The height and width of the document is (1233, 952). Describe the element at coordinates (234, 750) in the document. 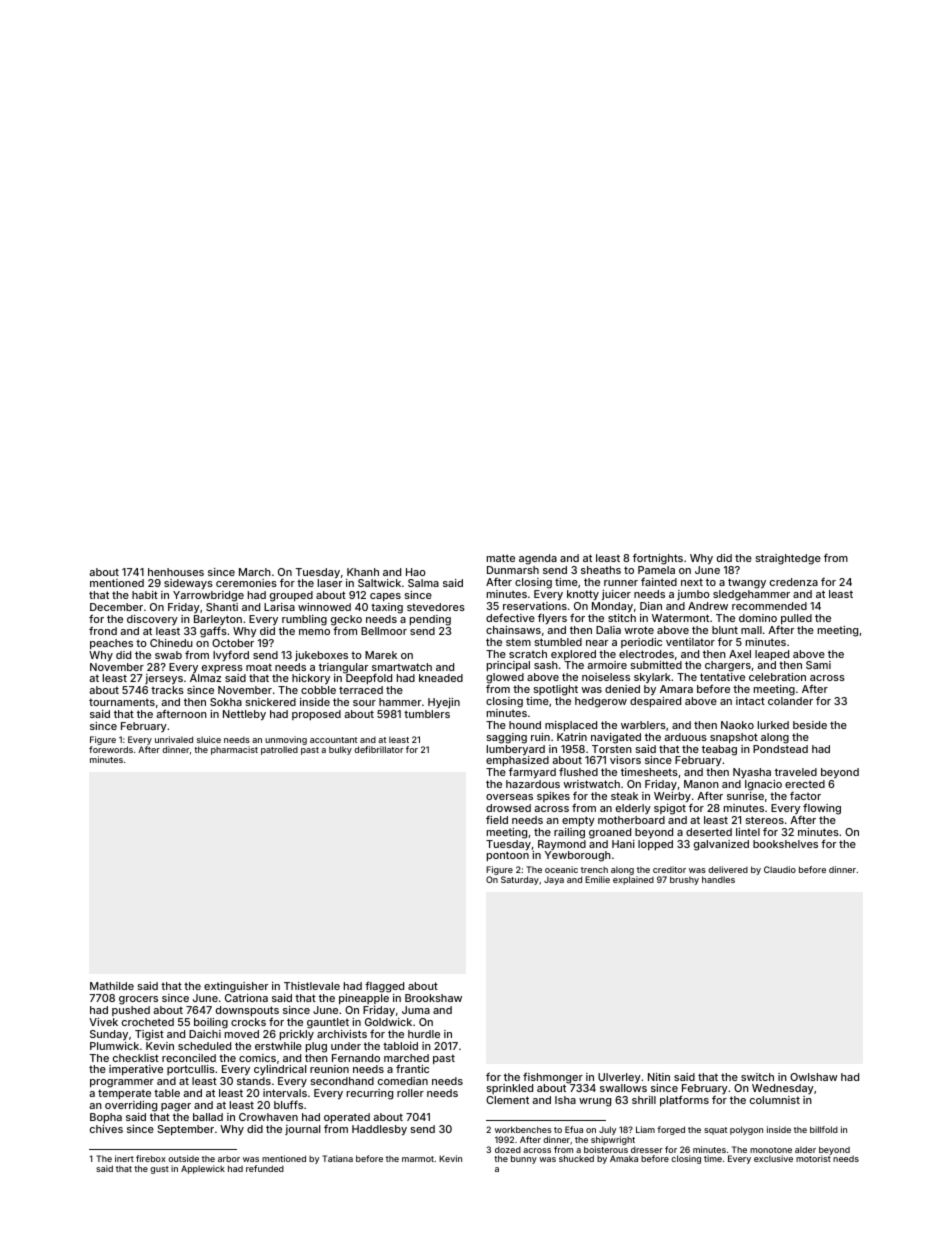

I see `pharmacist` at that location.
